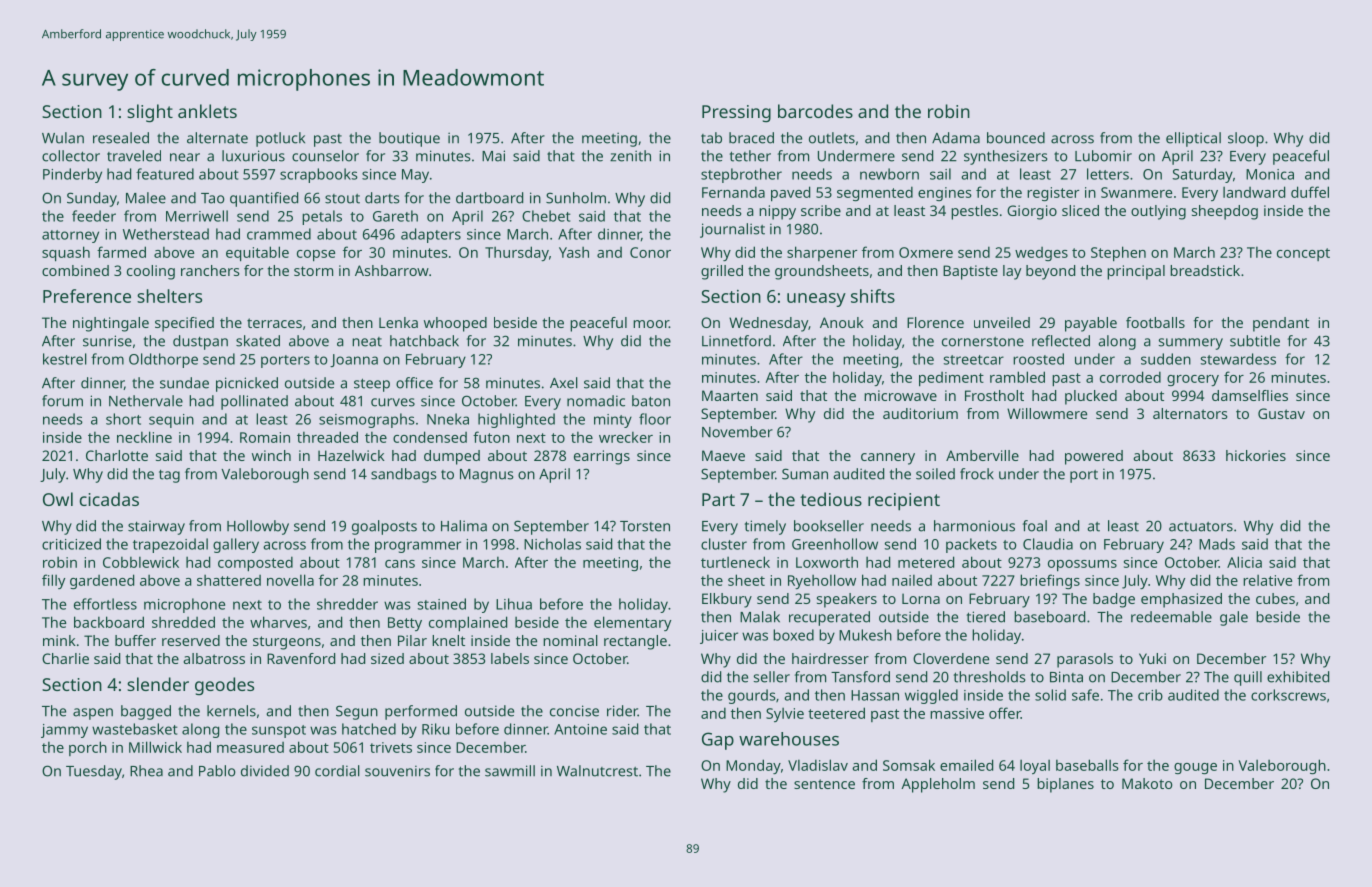 Image resolution: width=1372 pixels, height=887 pixels. What do you see at coordinates (1016, 138) in the screenshot?
I see `bounced` at bounding box center [1016, 138].
